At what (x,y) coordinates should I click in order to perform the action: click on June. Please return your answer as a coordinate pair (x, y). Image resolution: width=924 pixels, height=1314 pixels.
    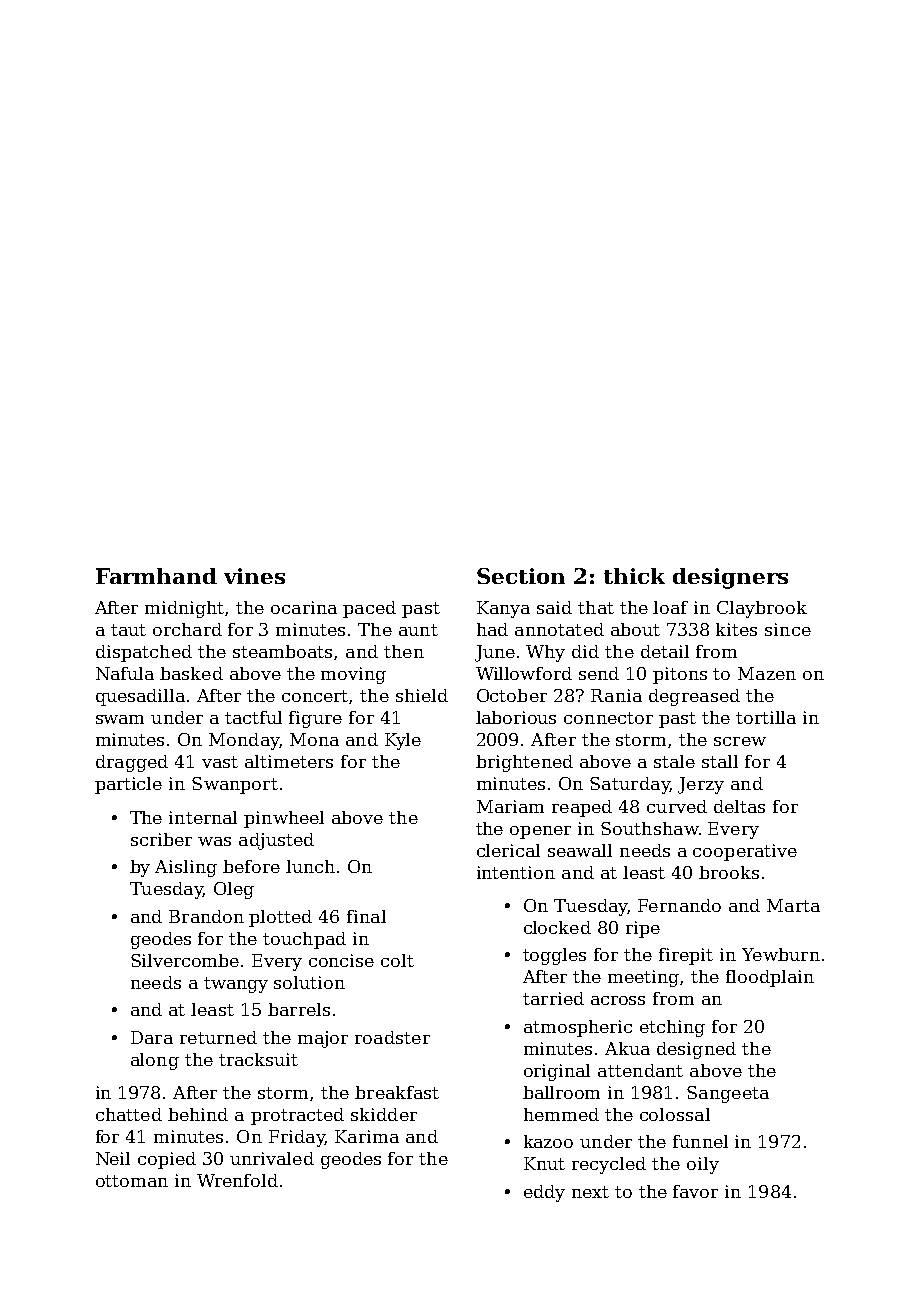
    Looking at the image, I should click on (495, 653).
